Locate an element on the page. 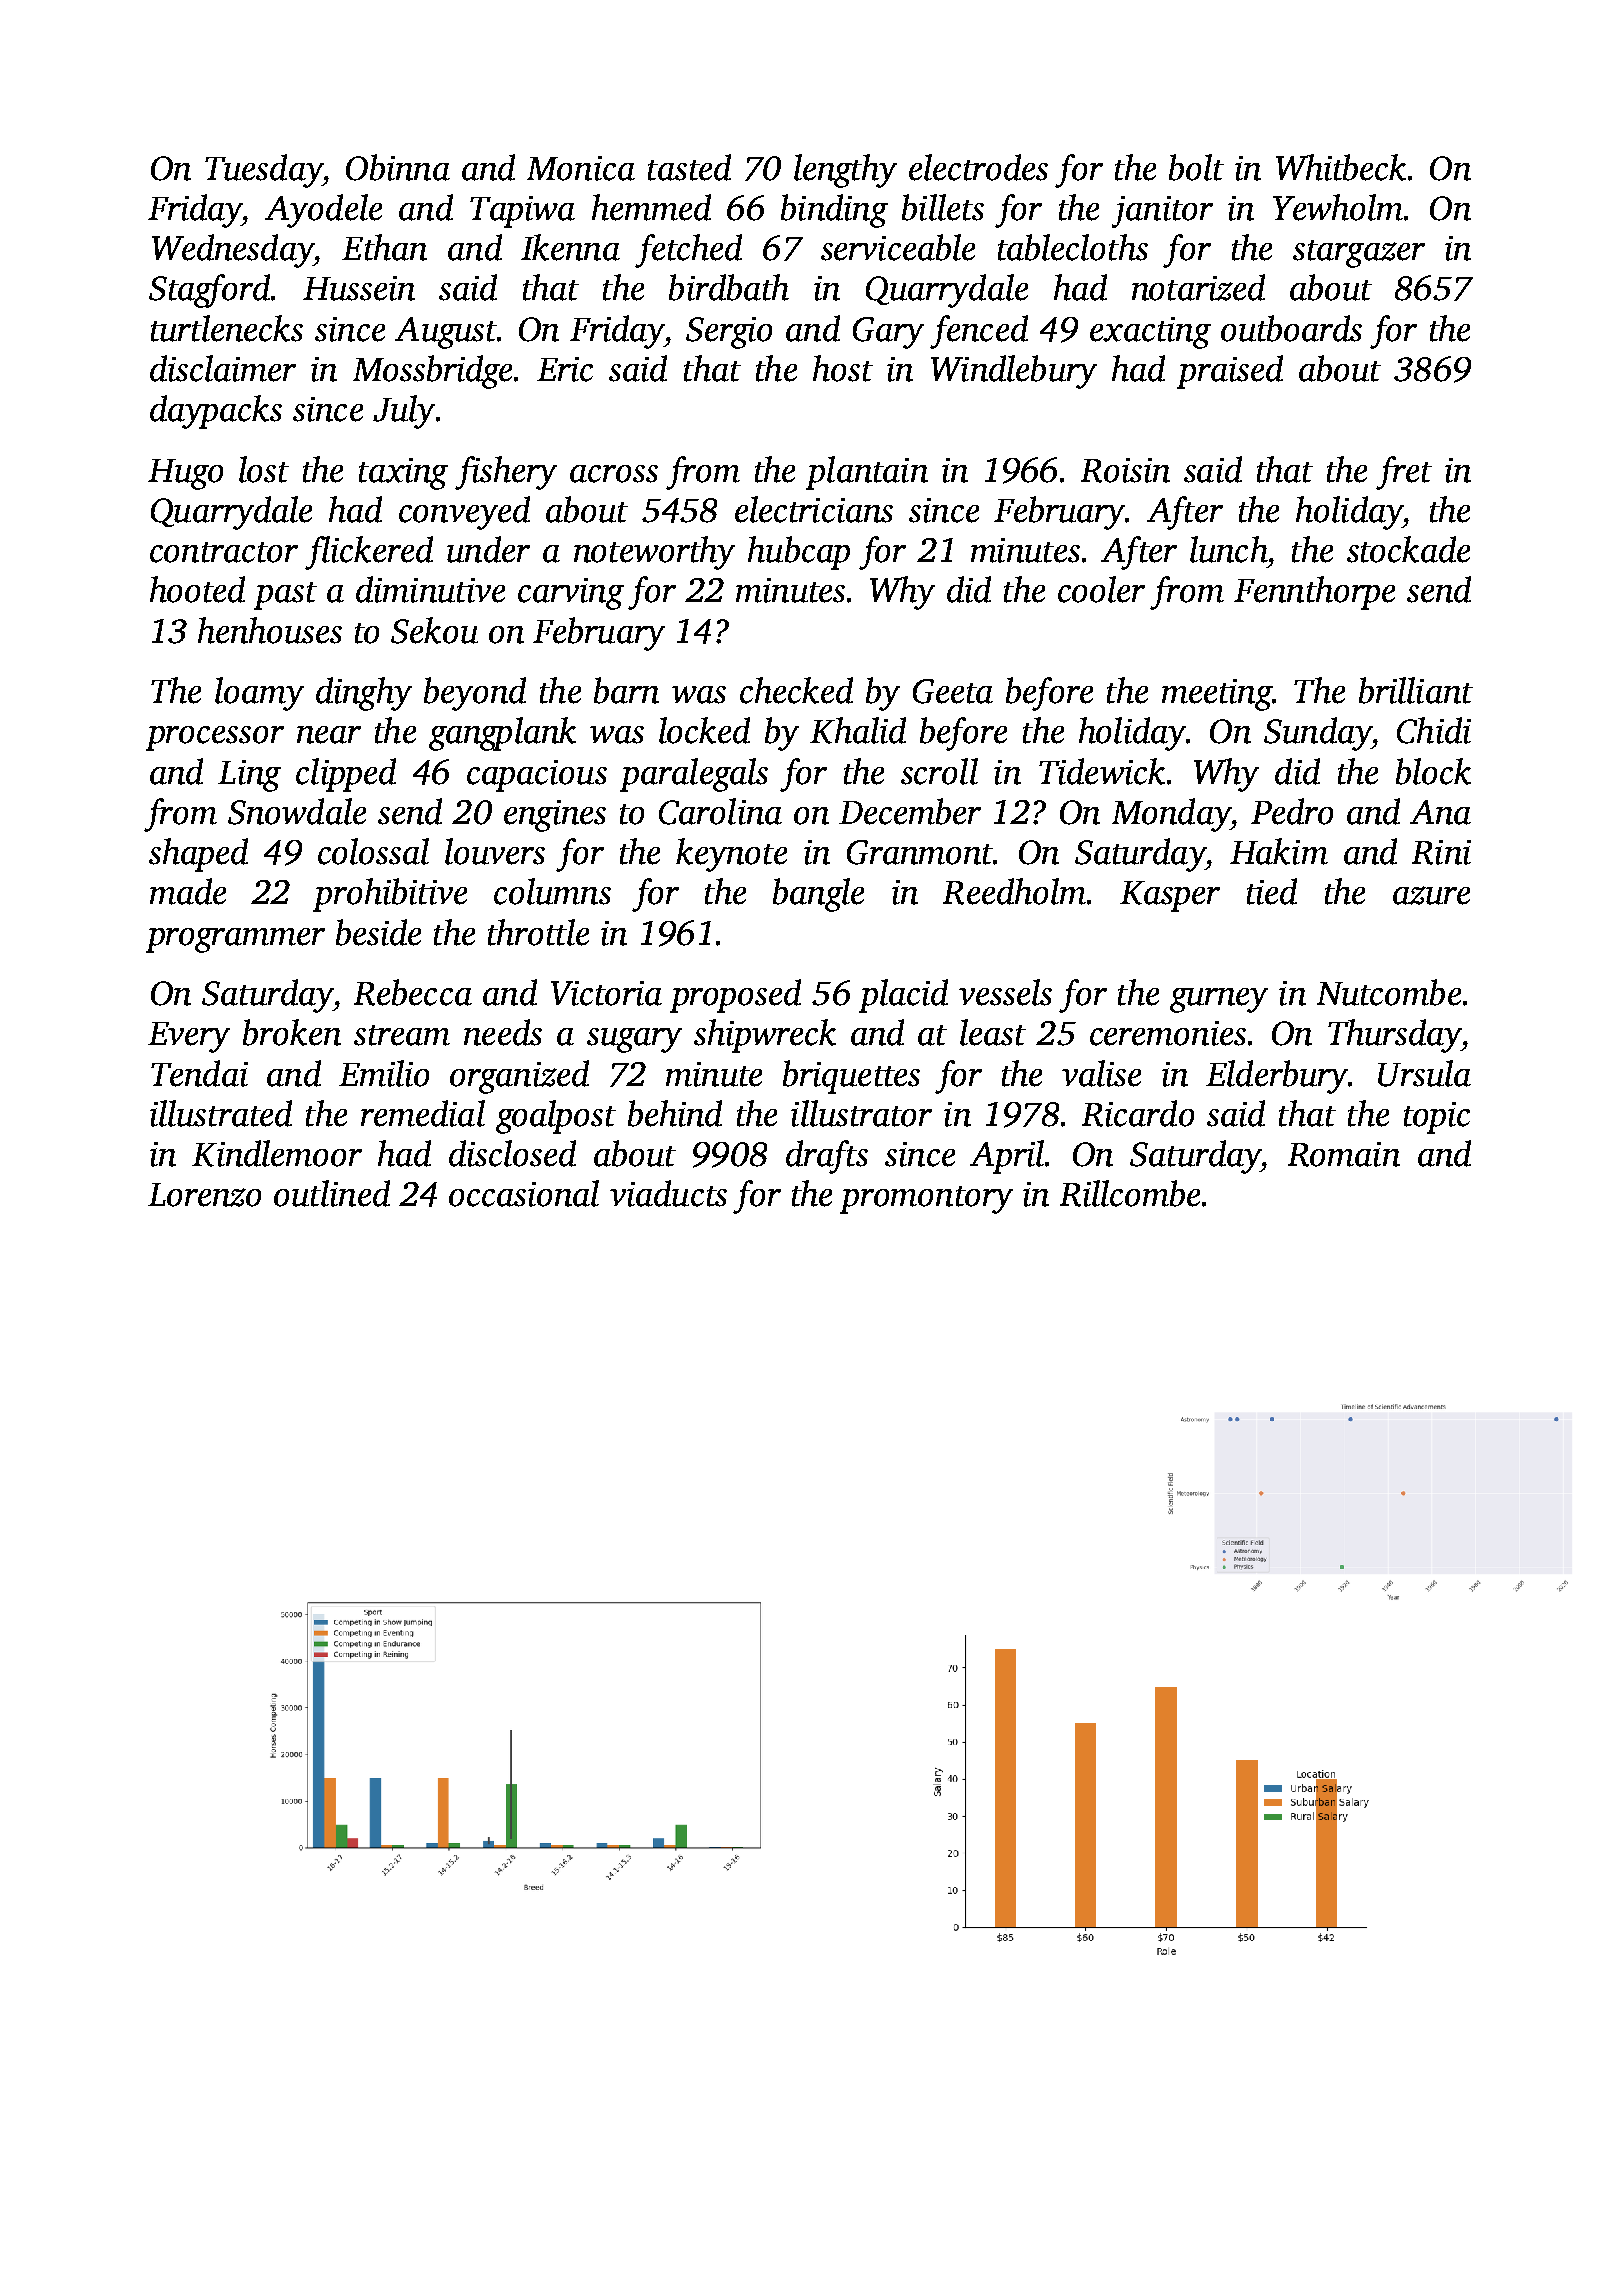 This document has height=2292, width=1620. notarized is located at coordinates (1198, 287).
